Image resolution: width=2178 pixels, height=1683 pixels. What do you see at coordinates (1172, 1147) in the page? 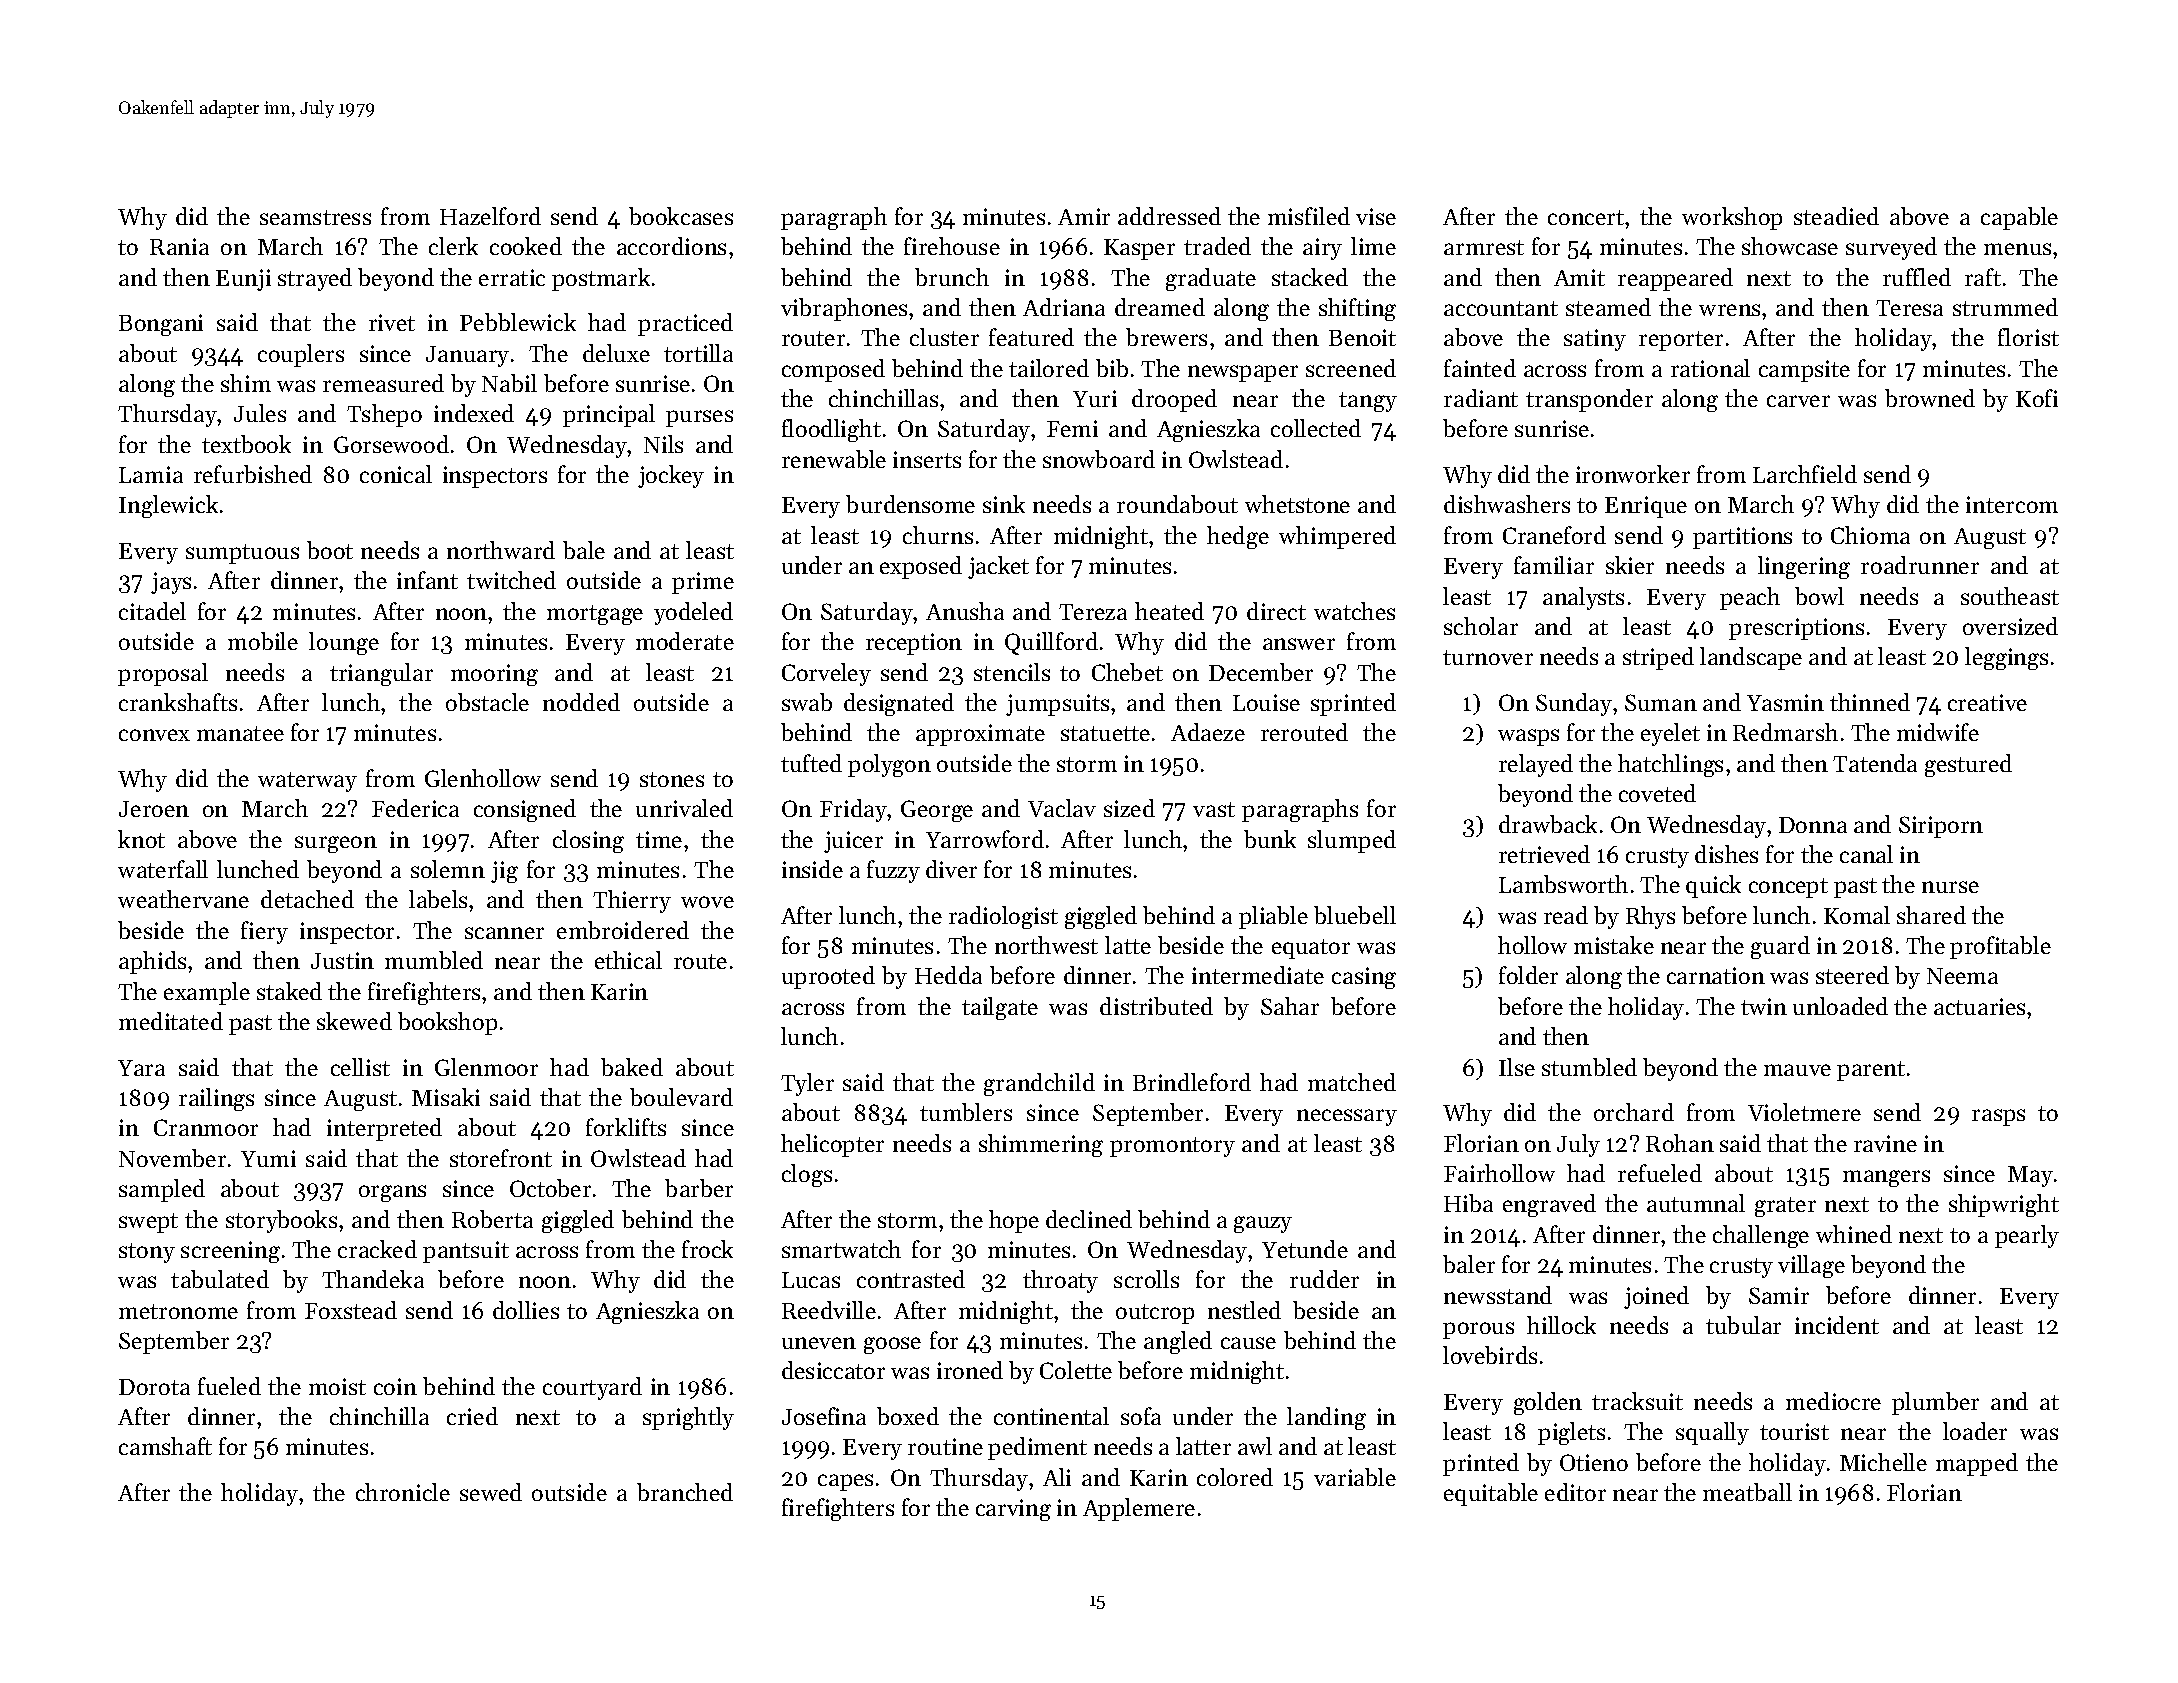
I see `promontory` at bounding box center [1172, 1147].
